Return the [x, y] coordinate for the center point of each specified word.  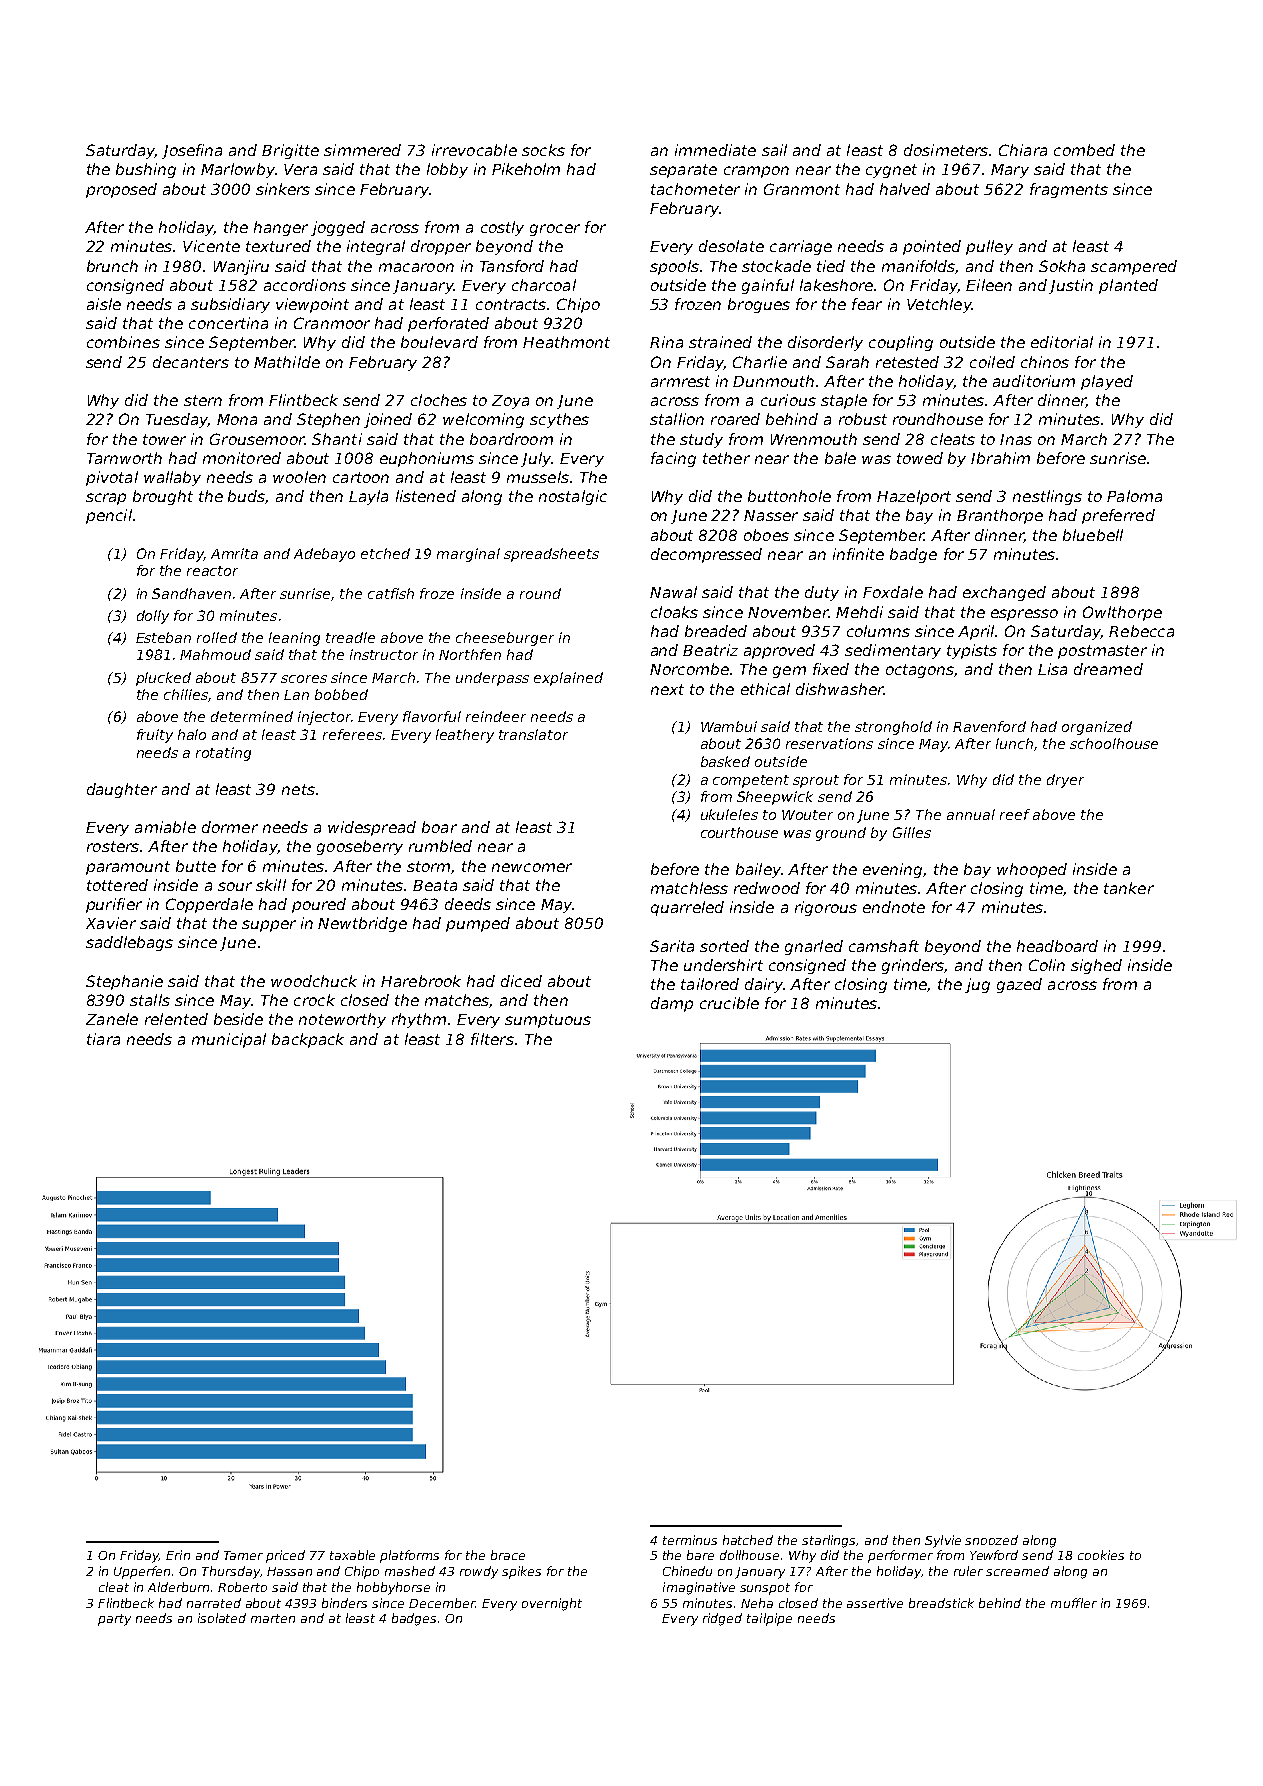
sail [774, 150]
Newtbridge [362, 924]
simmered [362, 150]
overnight [552, 1604]
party [114, 1620]
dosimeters [946, 150]
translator [533, 734]
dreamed [1108, 669]
